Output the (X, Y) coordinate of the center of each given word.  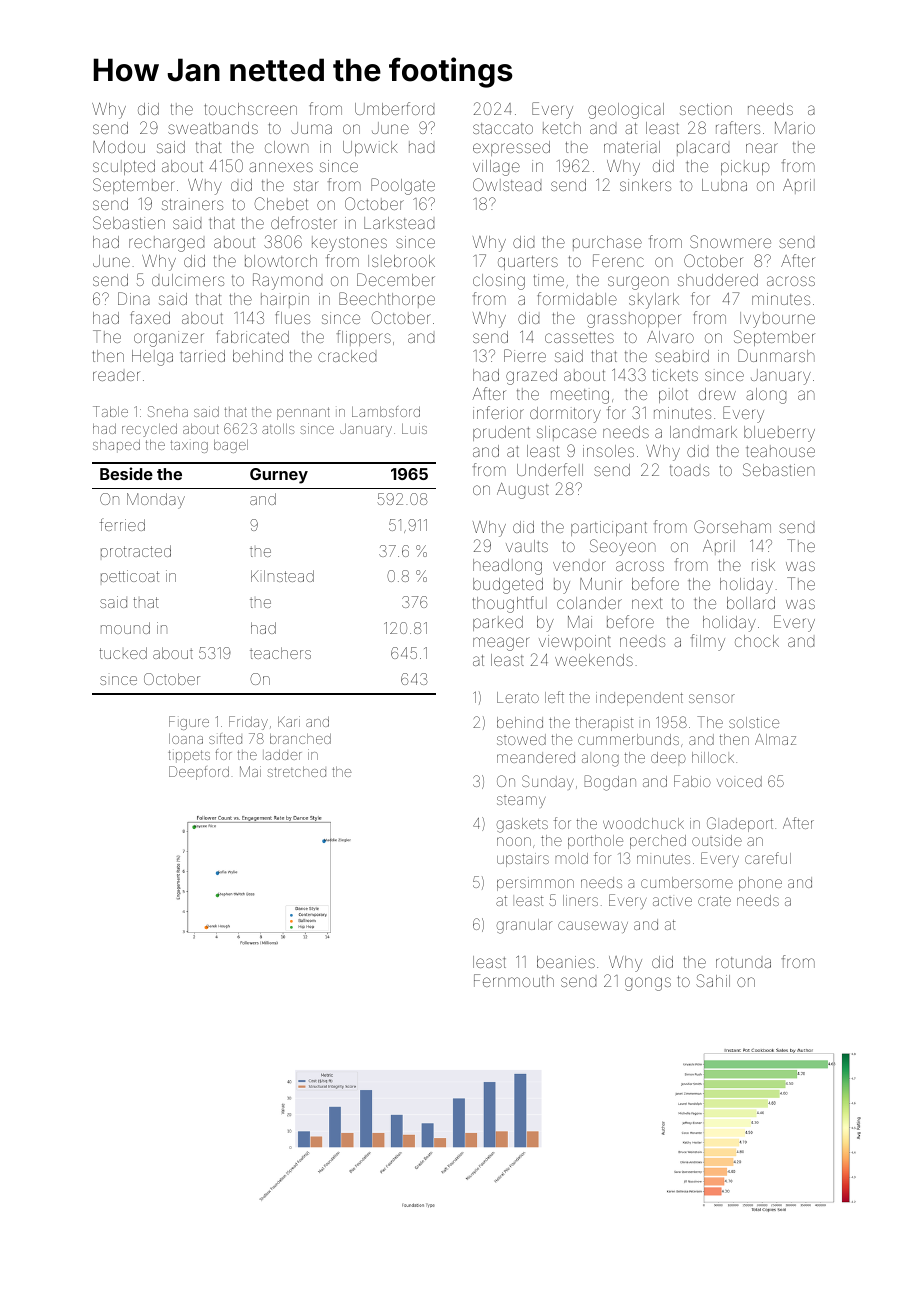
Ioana (186, 739)
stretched (296, 772)
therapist (604, 724)
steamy (521, 802)
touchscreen (250, 109)
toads (689, 470)
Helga (152, 358)
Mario (795, 128)
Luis (414, 428)
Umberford (394, 108)
